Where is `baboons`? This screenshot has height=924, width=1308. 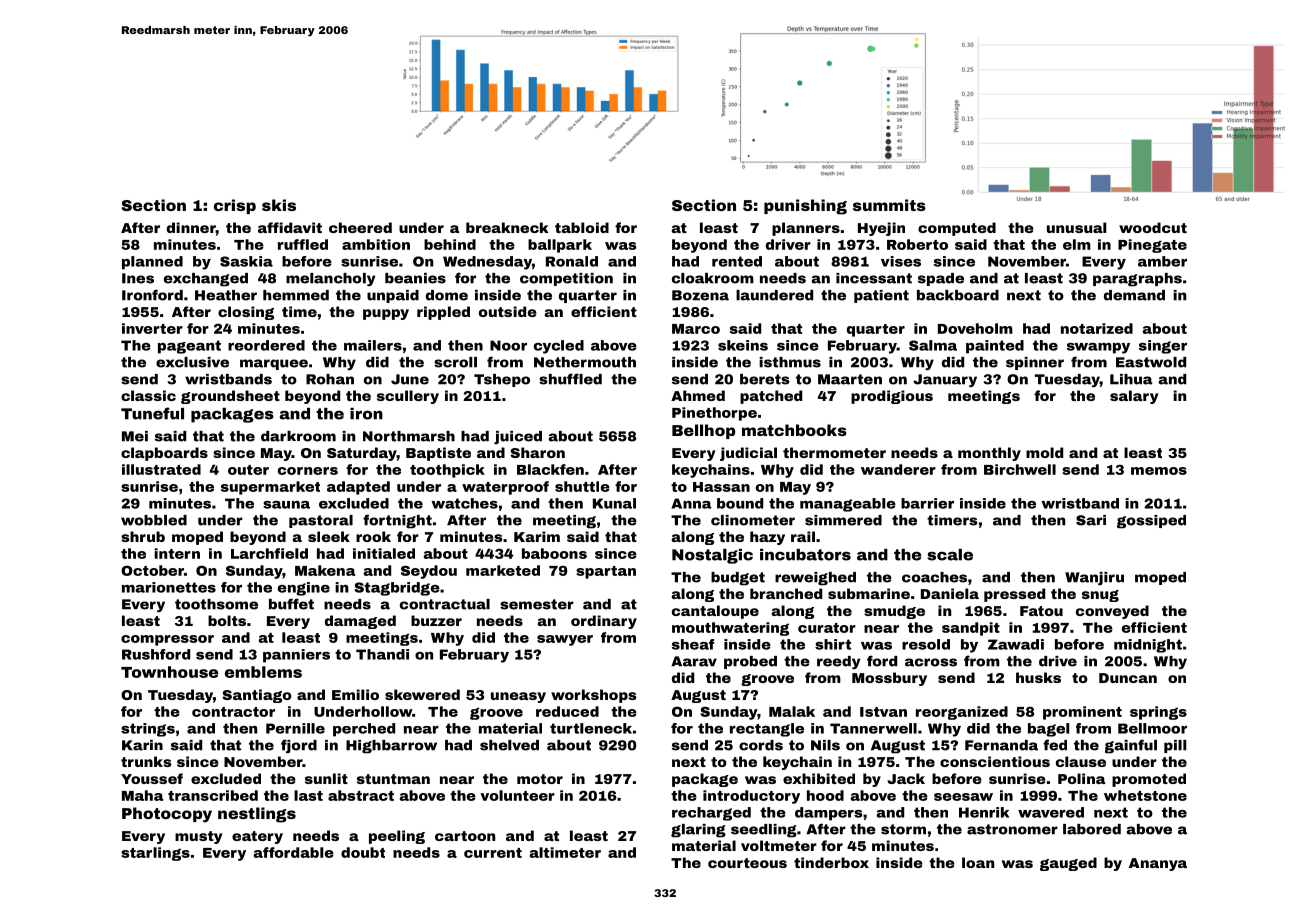 baboons is located at coordinates (554, 553).
